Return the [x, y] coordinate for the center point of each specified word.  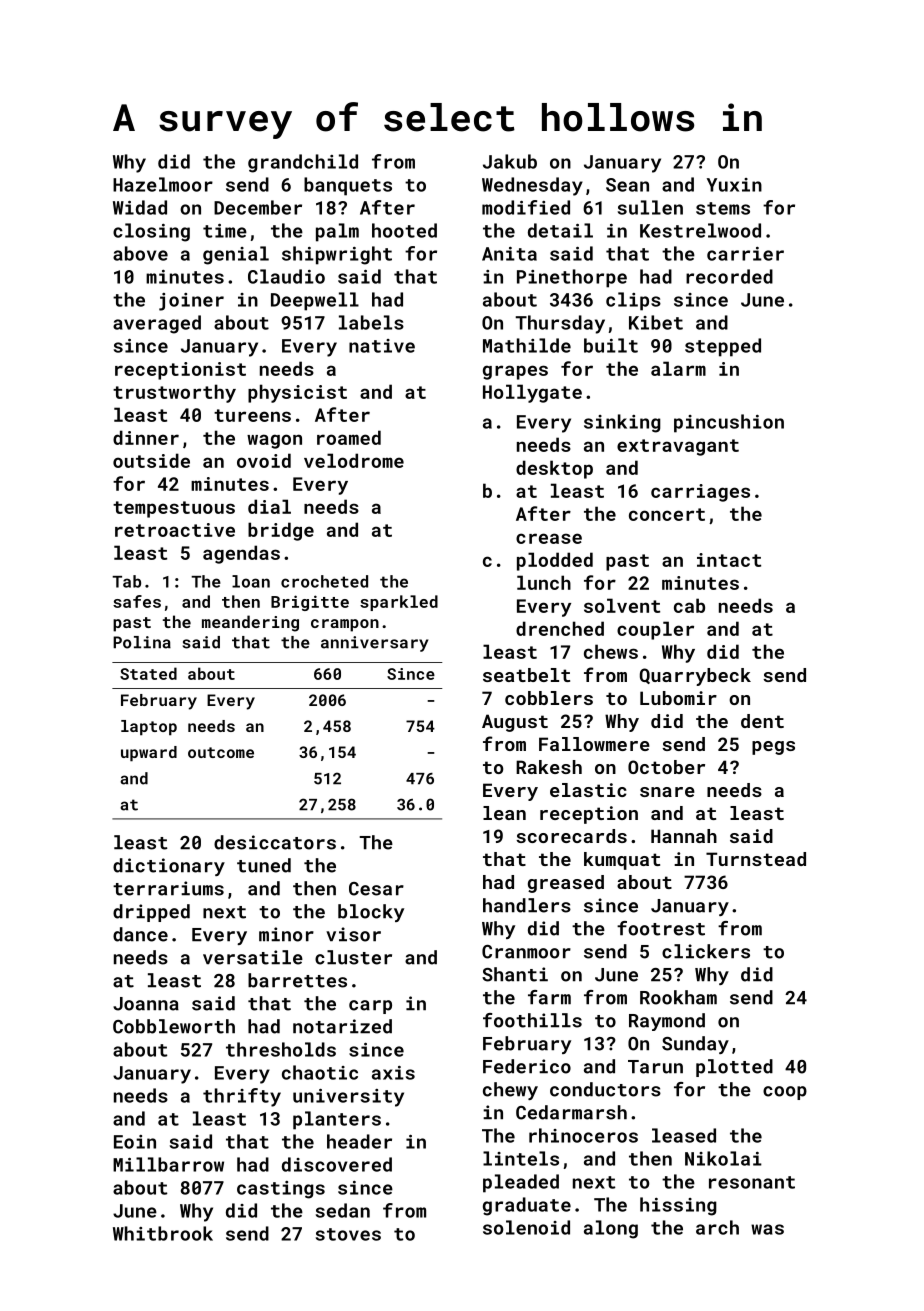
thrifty [242, 1097]
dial [269, 506]
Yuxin [734, 185]
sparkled [399, 603]
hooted [404, 230]
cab [689, 605]
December [258, 207]
